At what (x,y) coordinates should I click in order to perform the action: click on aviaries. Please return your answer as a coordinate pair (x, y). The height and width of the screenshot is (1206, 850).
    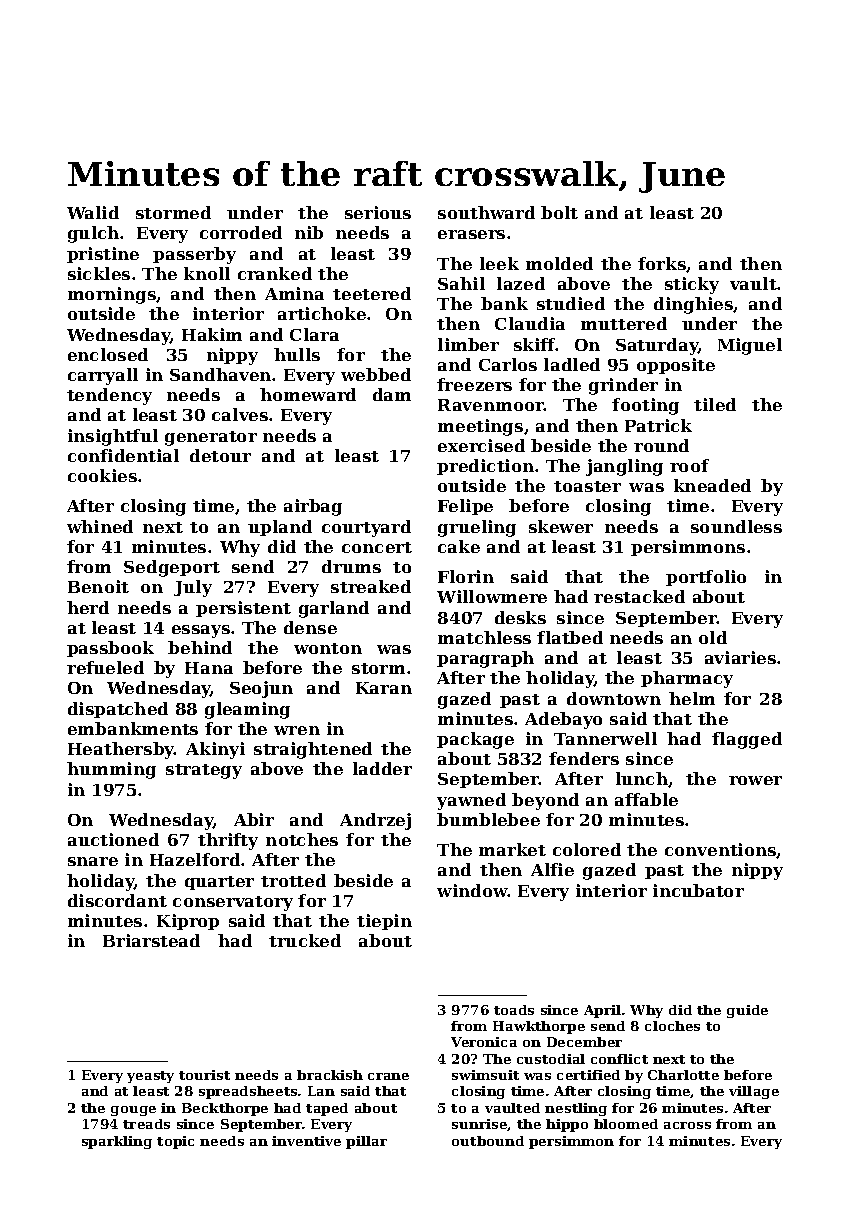
    Looking at the image, I should click on (740, 657).
